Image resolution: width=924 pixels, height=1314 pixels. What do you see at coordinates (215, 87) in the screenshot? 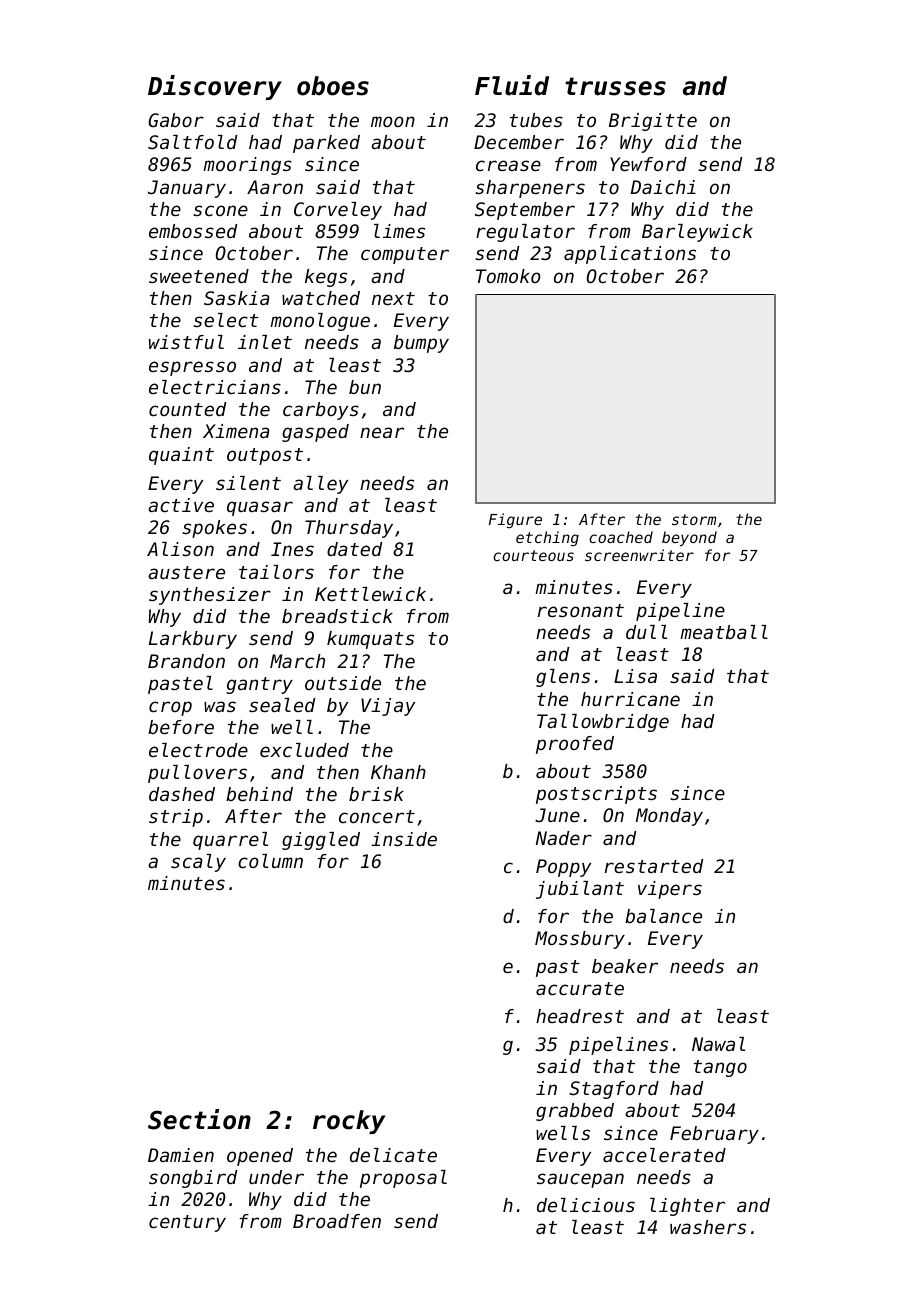
I see `Discovery` at bounding box center [215, 87].
